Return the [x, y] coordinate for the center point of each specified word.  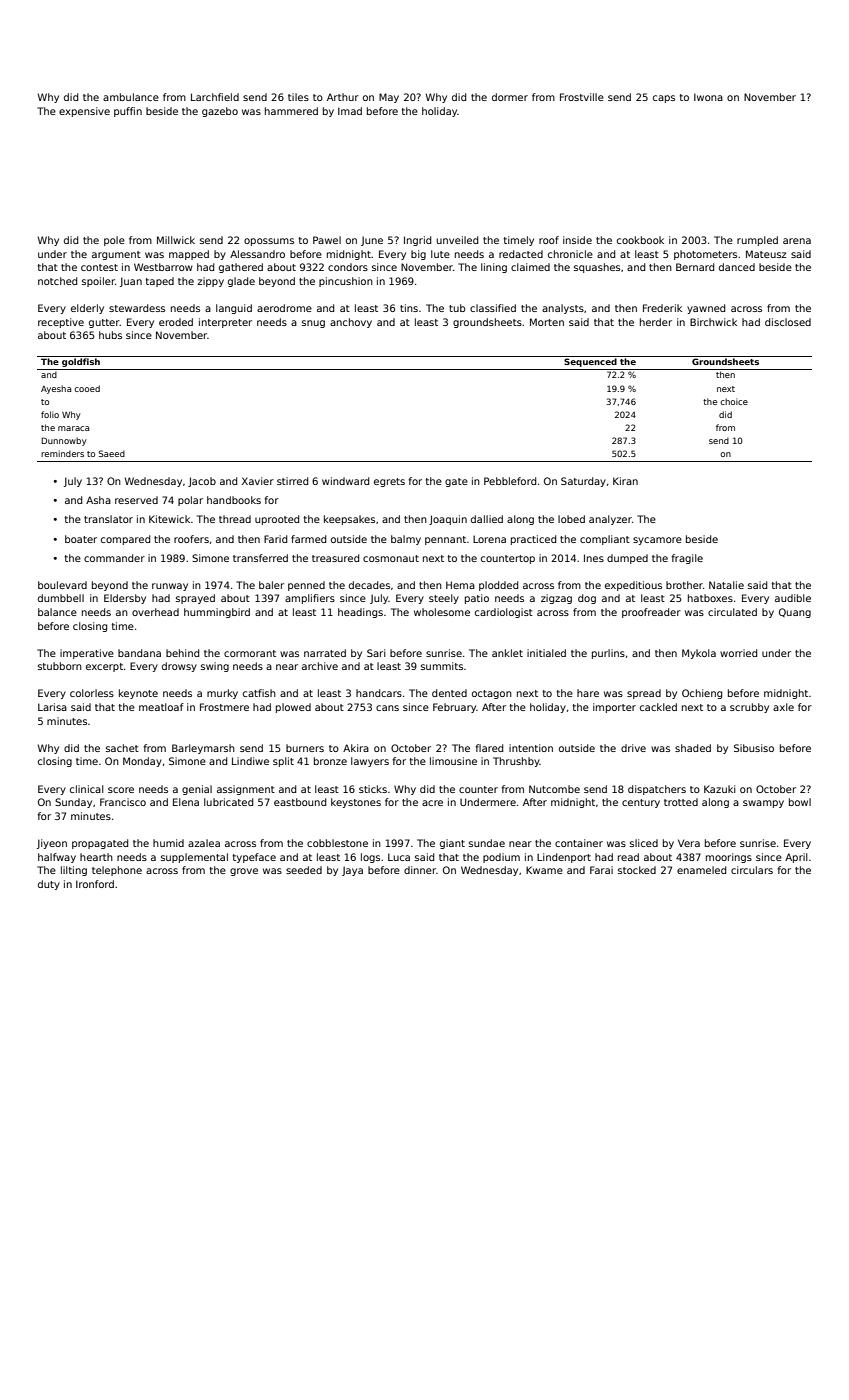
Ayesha [56, 389]
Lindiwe [250, 761]
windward [345, 481]
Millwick [176, 240]
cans [387, 708]
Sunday [73, 803]
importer [614, 708]
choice [734, 401]
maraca [73, 428]
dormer [510, 97]
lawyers [370, 762]
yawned [706, 309]
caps [664, 99]
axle [783, 707]
